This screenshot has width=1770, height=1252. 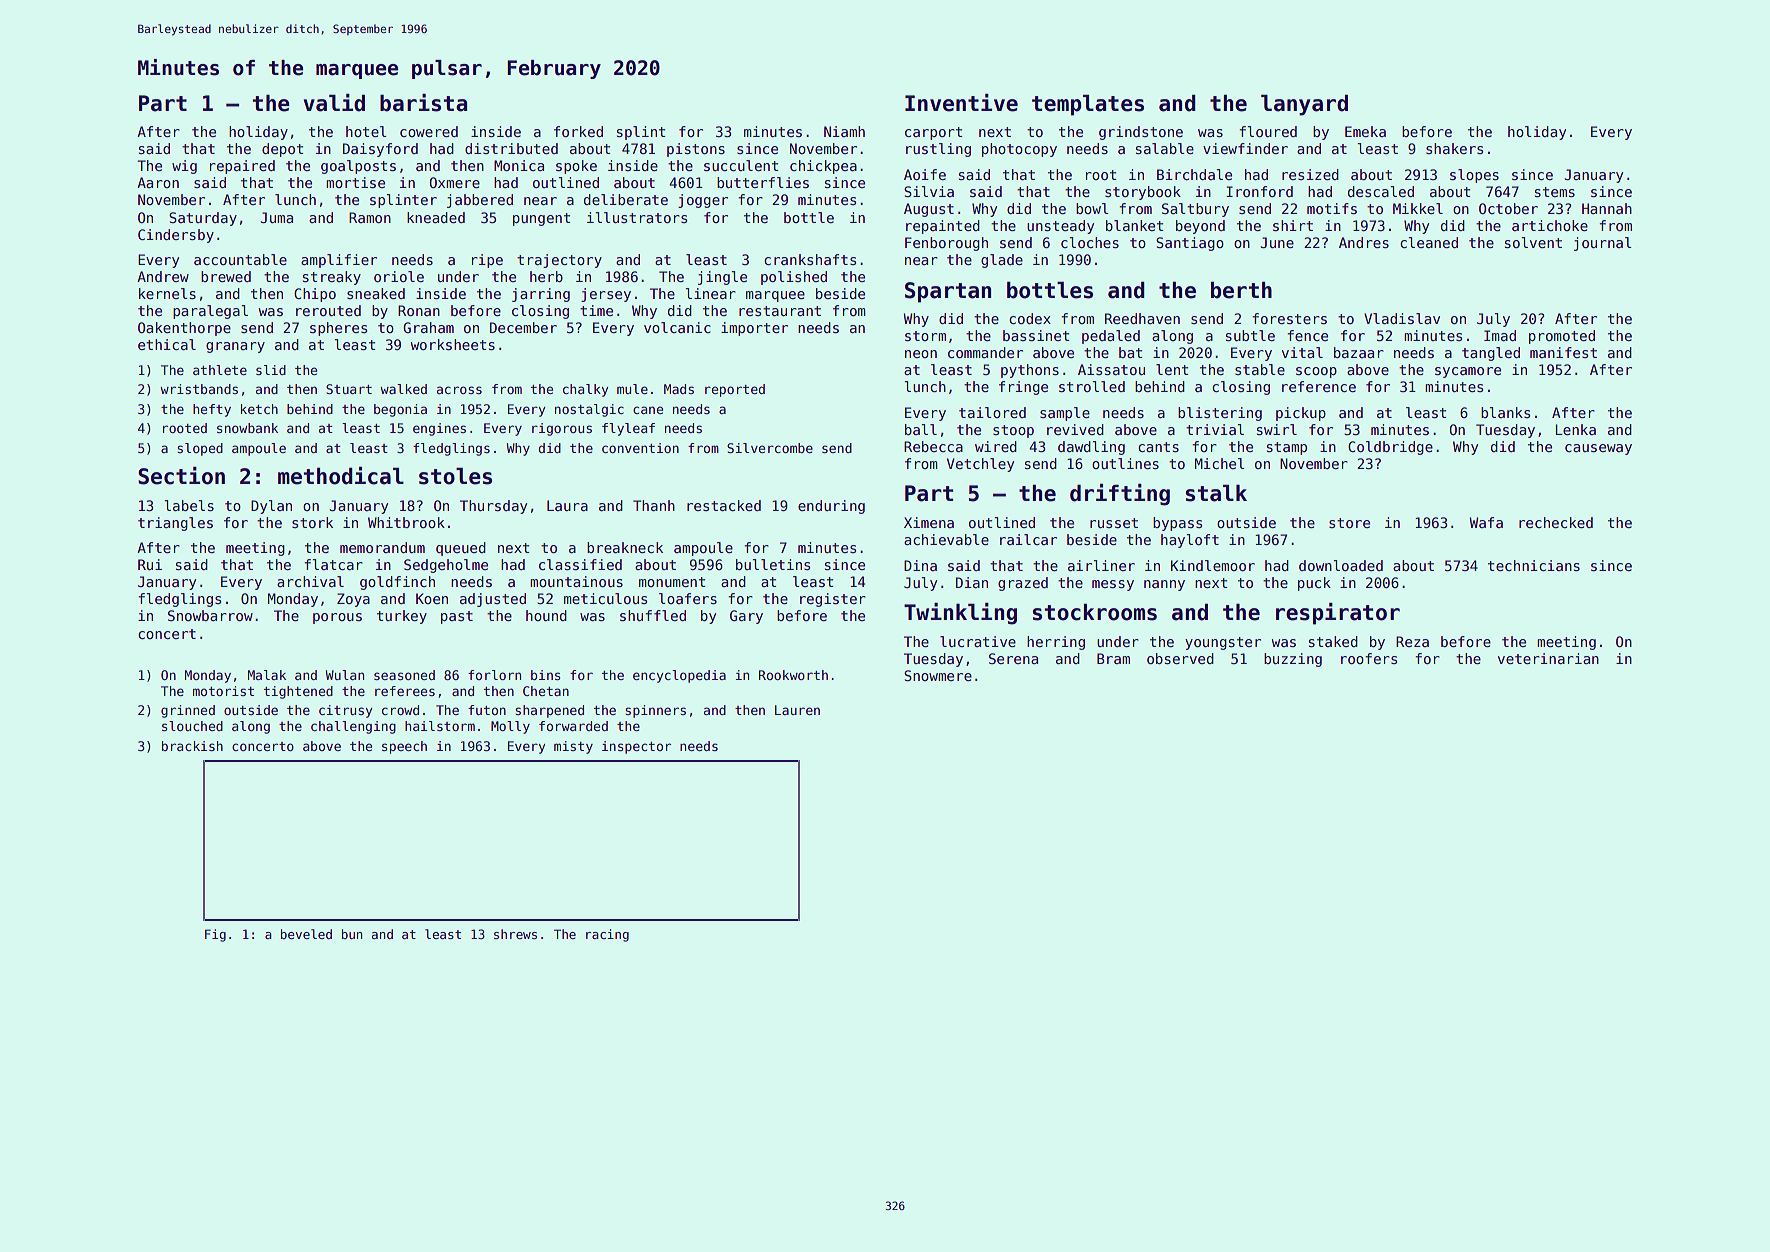 What do you see at coordinates (493, 600) in the screenshot?
I see `adjusted` at bounding box center [493, 600].
